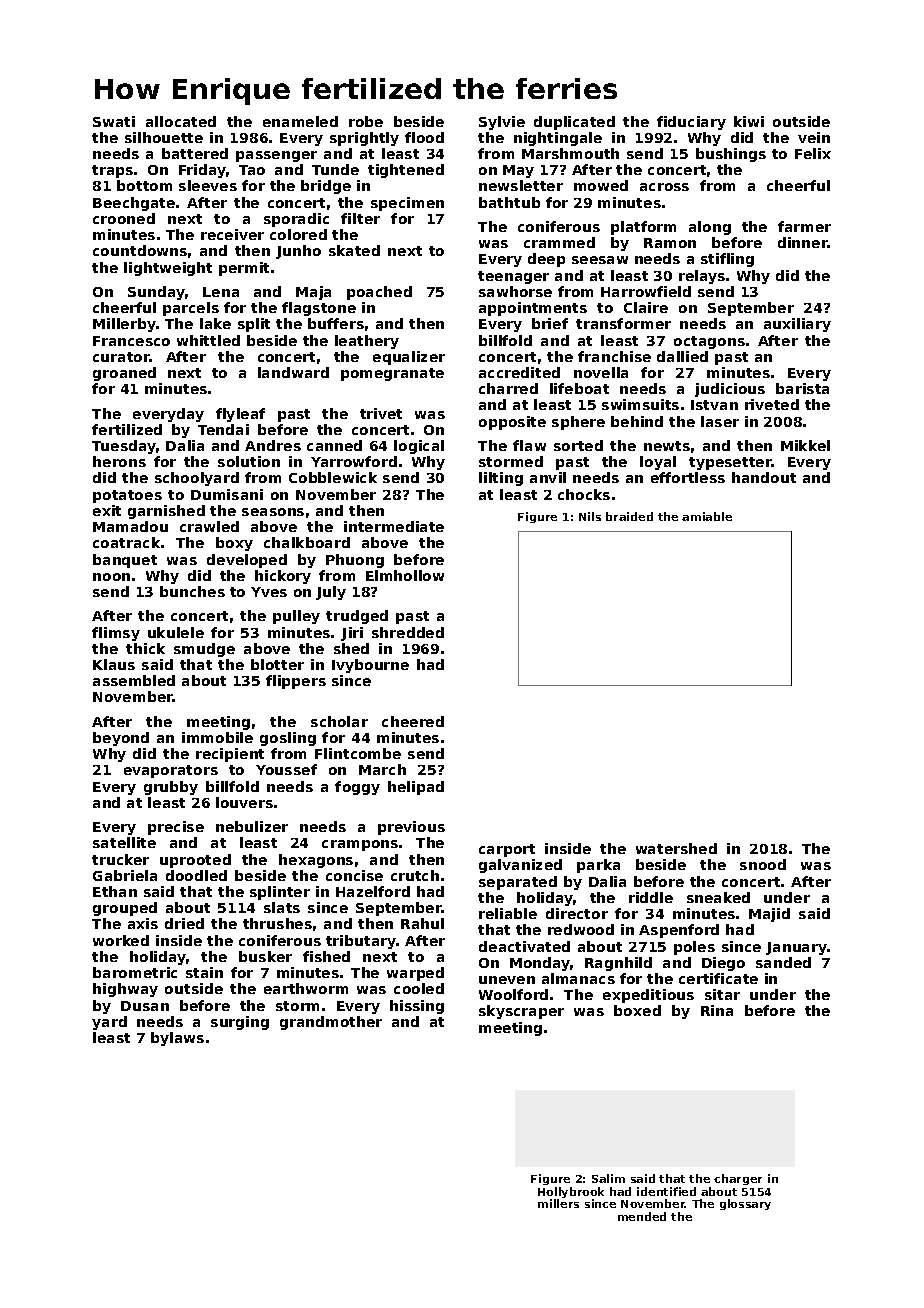  I want to click on snood, so click(763, 864).
